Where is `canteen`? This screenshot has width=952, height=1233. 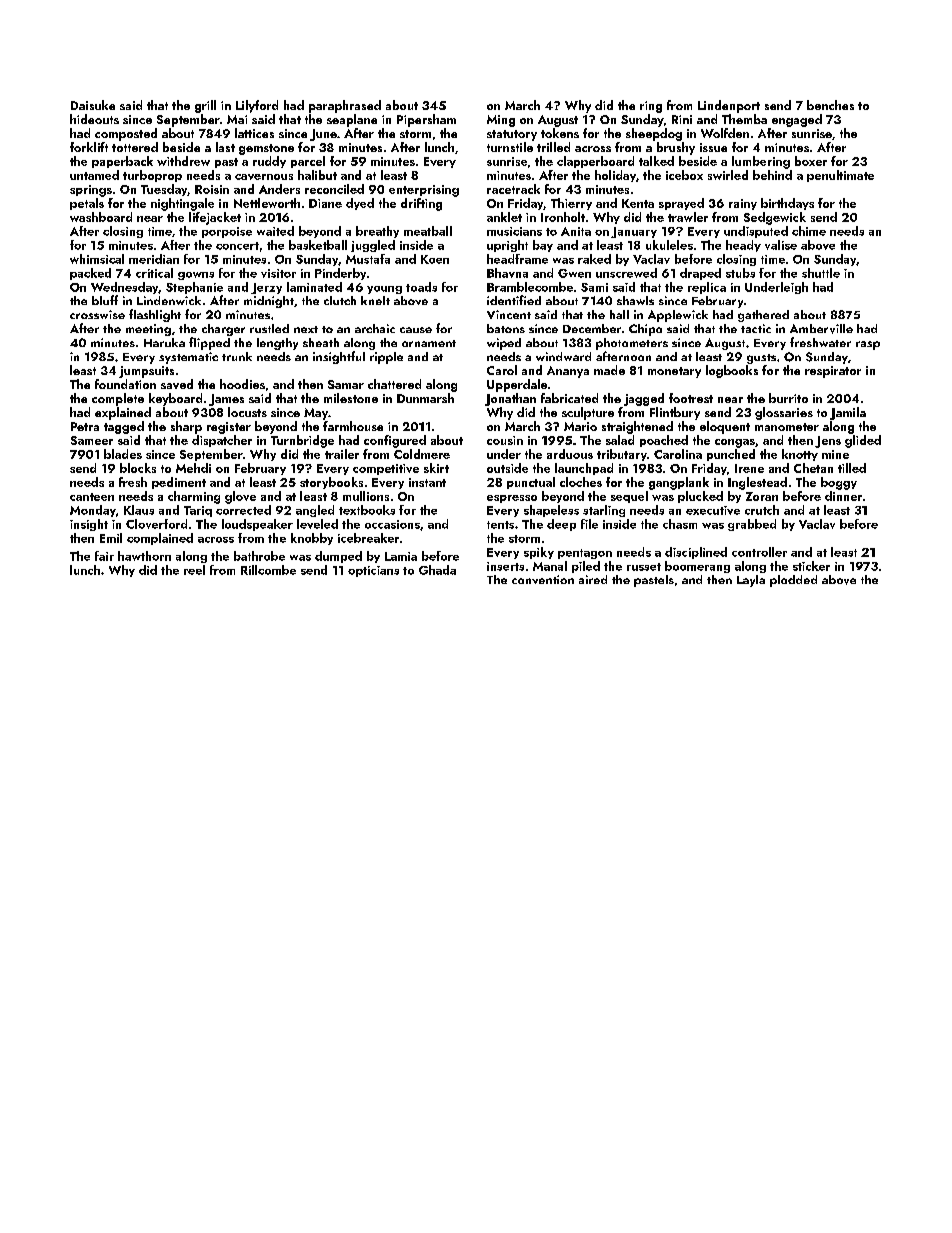
canteen is located at coordinates (92, 497).
